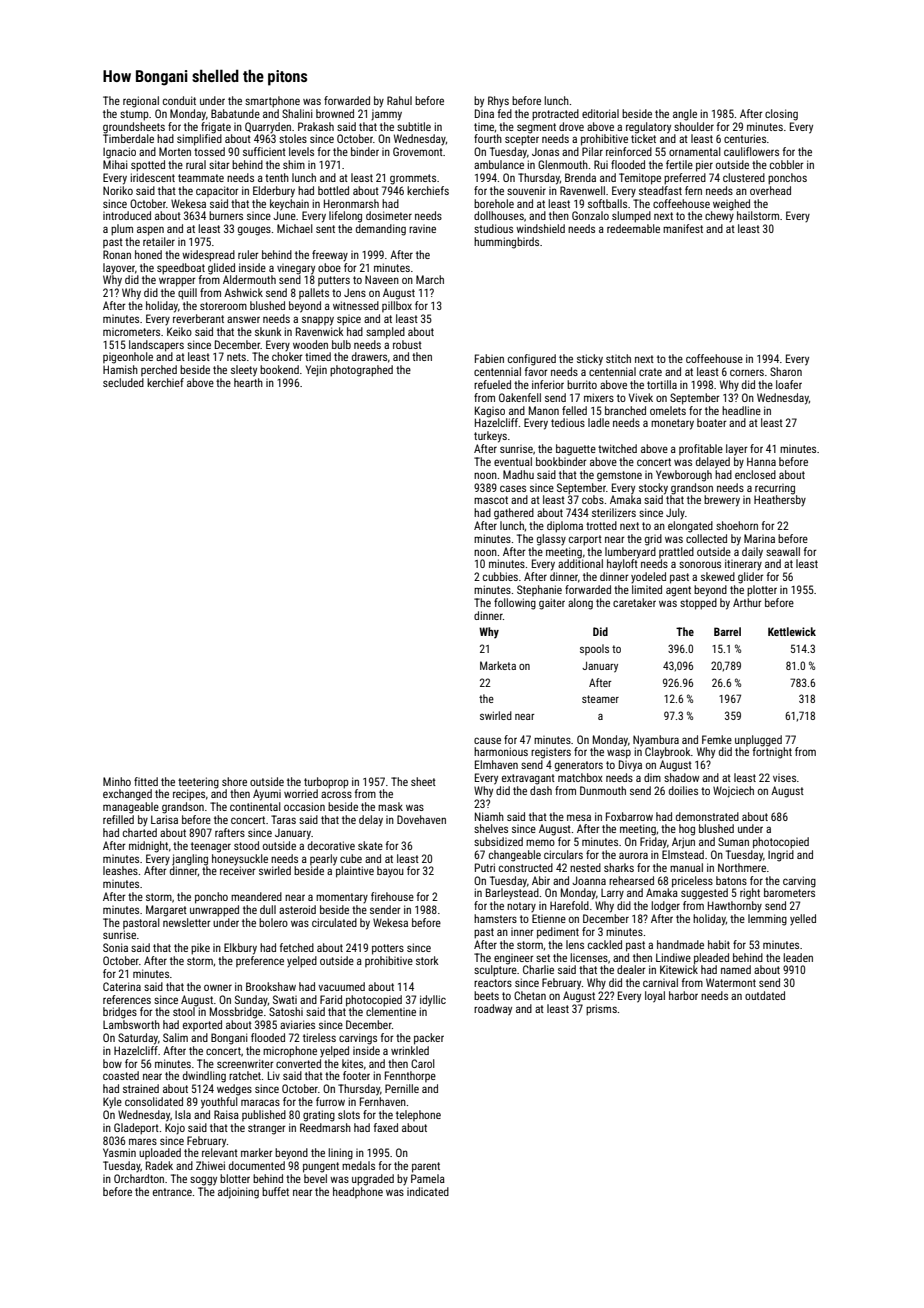 This image has height=1308, width=924. Describe the element at coordinates (545, 152) in the image. I see `Jonas` at that location.
